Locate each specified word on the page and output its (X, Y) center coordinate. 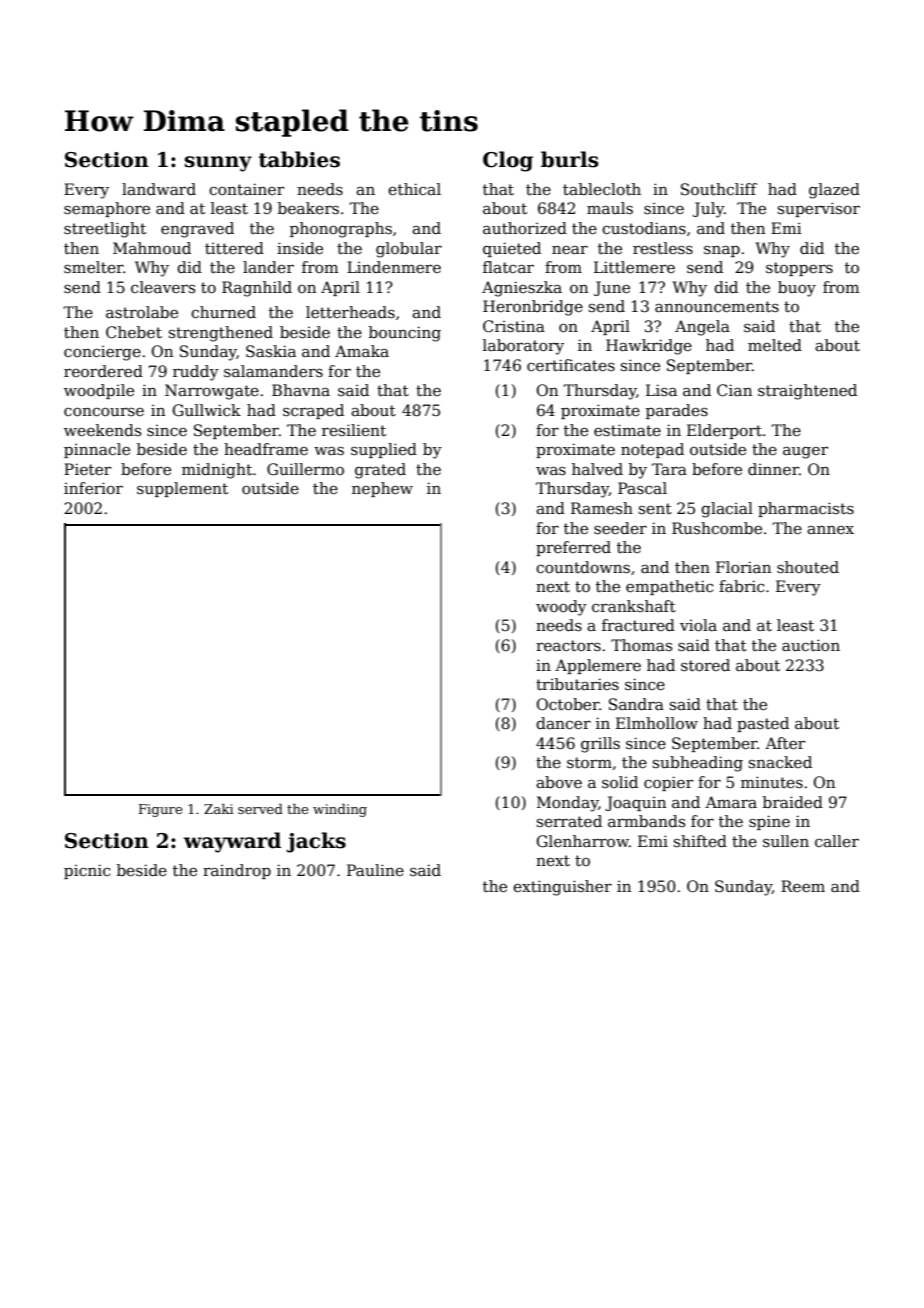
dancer (563, 723)
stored (705, 665)
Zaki (218, 808)
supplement (182, 489)
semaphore (107, 209)
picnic (87, 871)
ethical (414, 189)
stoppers (799, 269)
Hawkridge (649, 347)
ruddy (196, 373)
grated (380, 471)
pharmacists (806, 509)
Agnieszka (522, 289)
